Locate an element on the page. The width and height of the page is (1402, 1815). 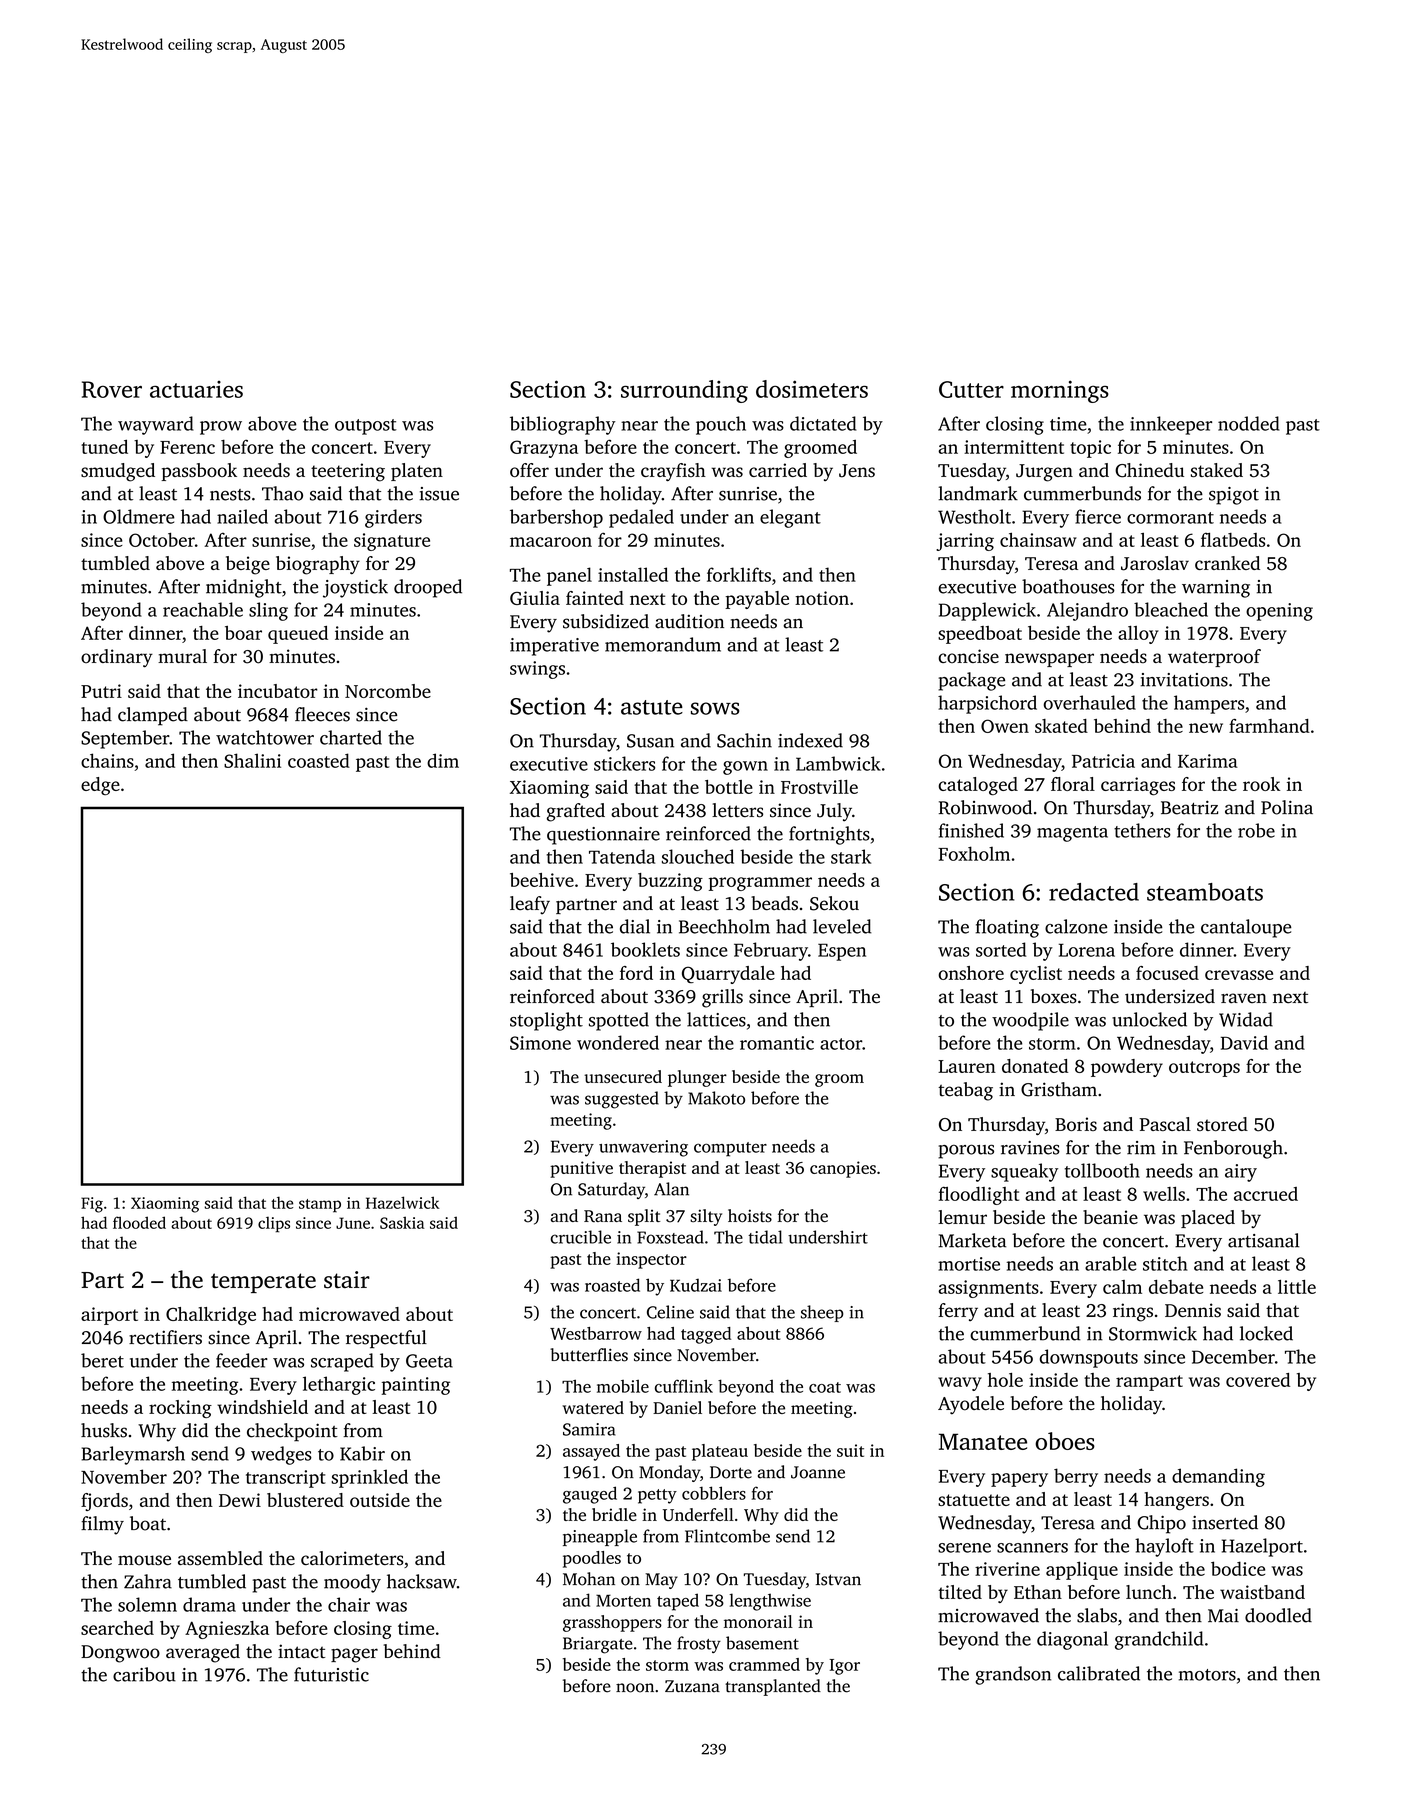
searched is located at coordinates (117, 1628).
